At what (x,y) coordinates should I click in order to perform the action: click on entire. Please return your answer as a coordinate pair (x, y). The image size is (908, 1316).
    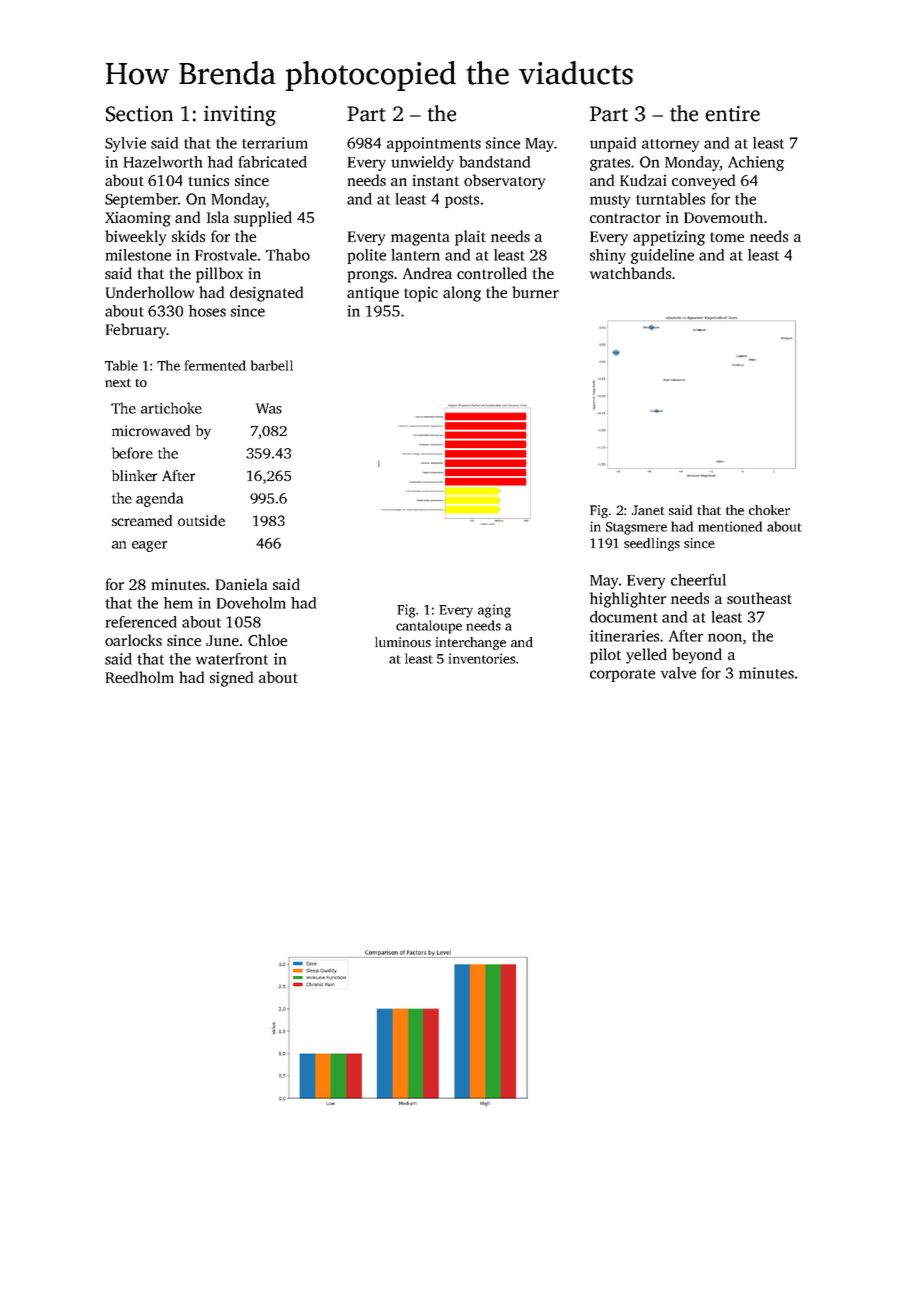
    Looking at the image, I should click on (732, 113).
